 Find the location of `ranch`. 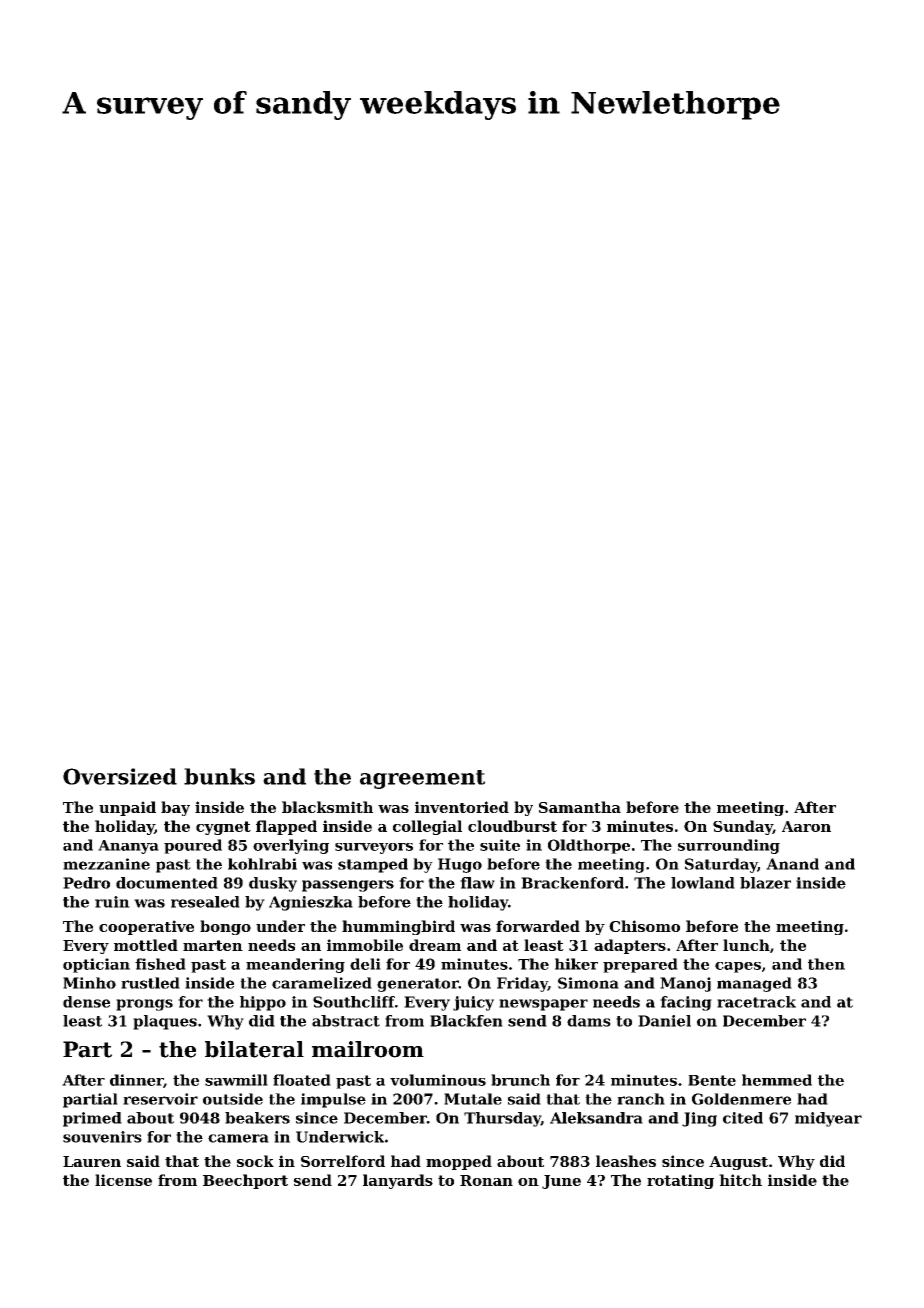

ranch is located at coordinates (641, 1099).
